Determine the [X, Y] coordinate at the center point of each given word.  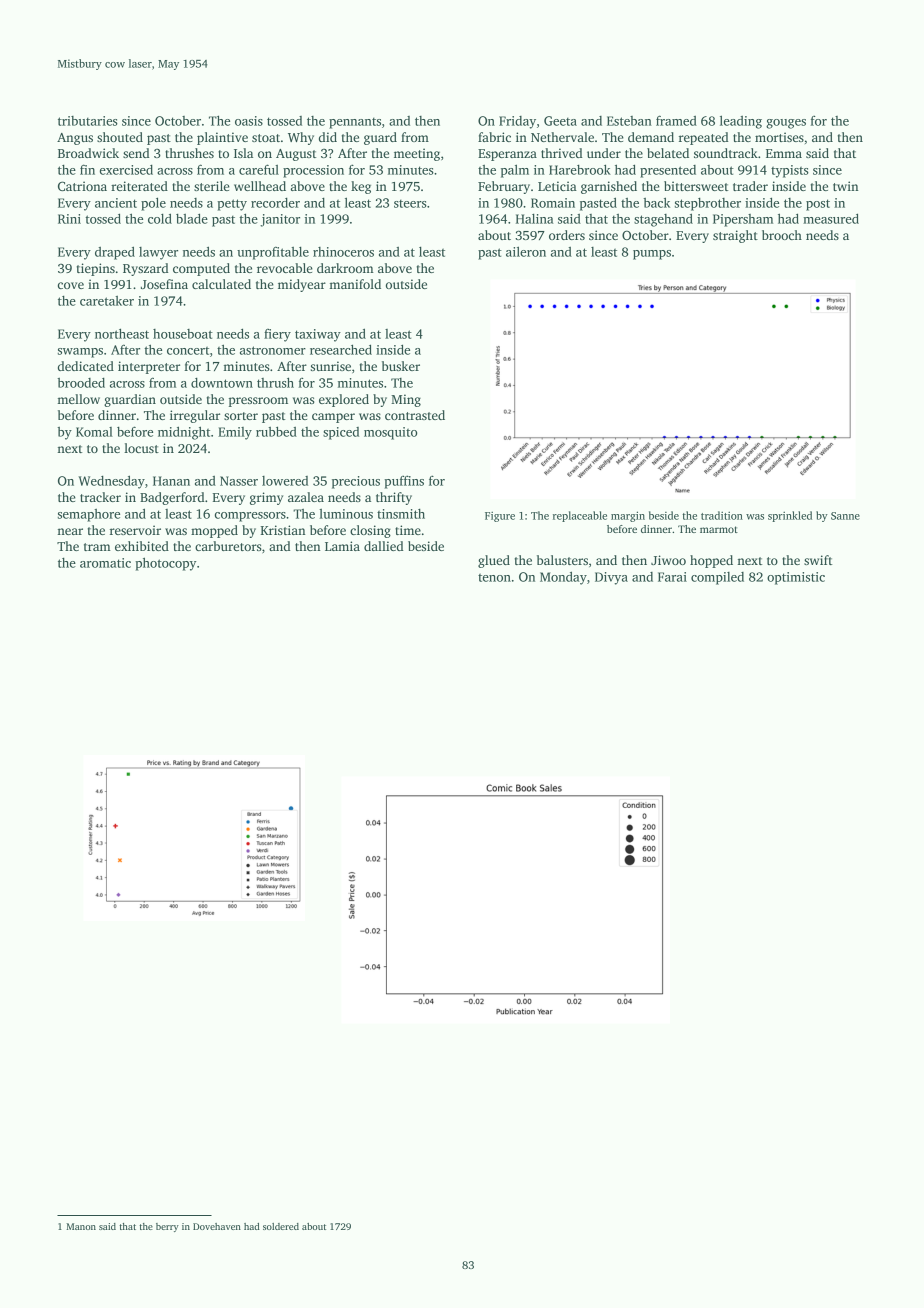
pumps [652, 255]
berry [167, 1227]
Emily [235, 433]
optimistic [796, 578]
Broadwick [88, 153]
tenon [494, 578]
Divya [611, 578]
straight [735, 236]
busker [401, 366]
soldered [281, 1226]
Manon [81, 1226]
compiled [717, 578]
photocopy [165, 564]
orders [567, 235]
